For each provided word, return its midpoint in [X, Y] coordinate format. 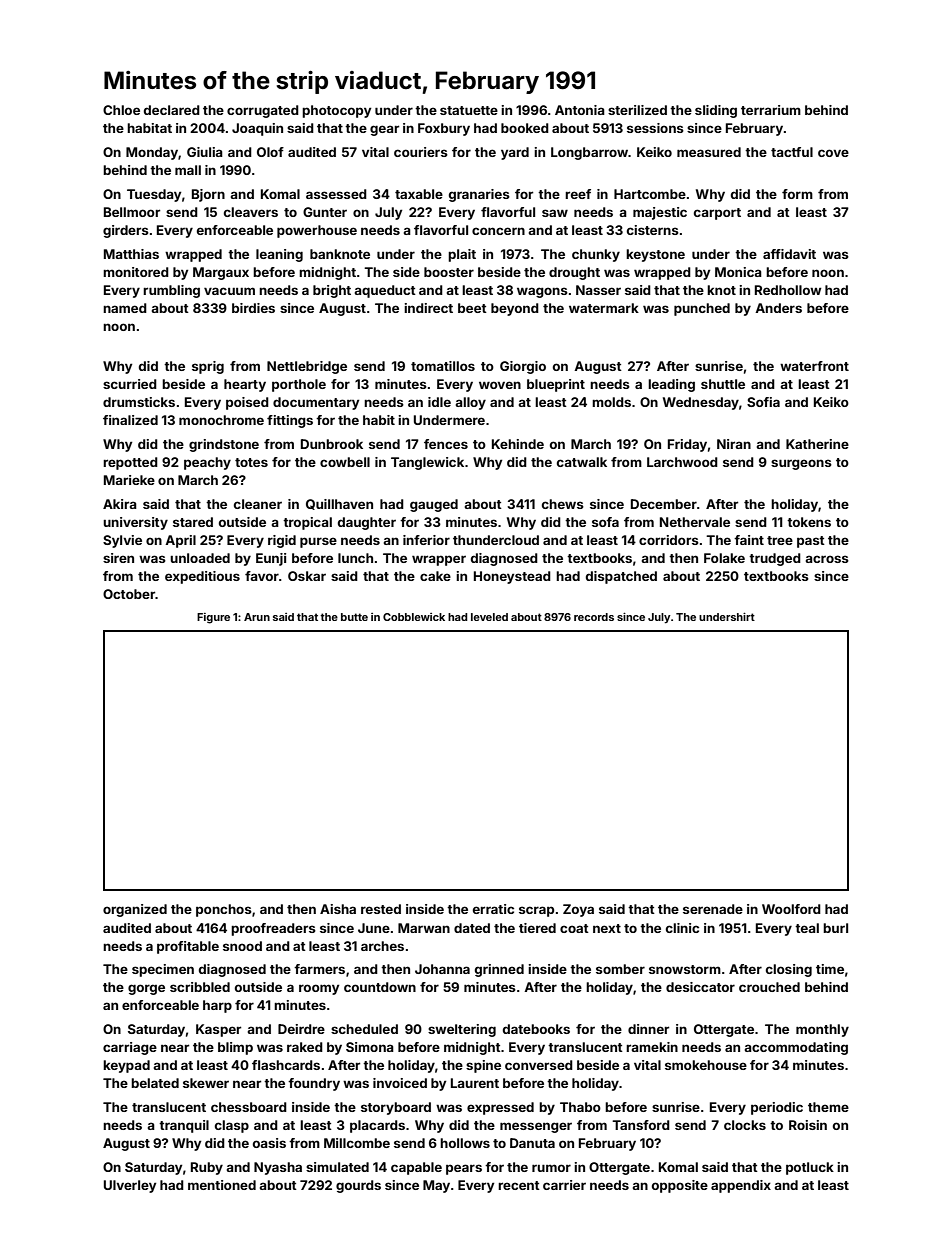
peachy [207, 463]
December [664, 504]
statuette [469, 110]
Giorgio [523, 367]
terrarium [771, 110]
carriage [130, 1048]
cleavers [251, 212]
